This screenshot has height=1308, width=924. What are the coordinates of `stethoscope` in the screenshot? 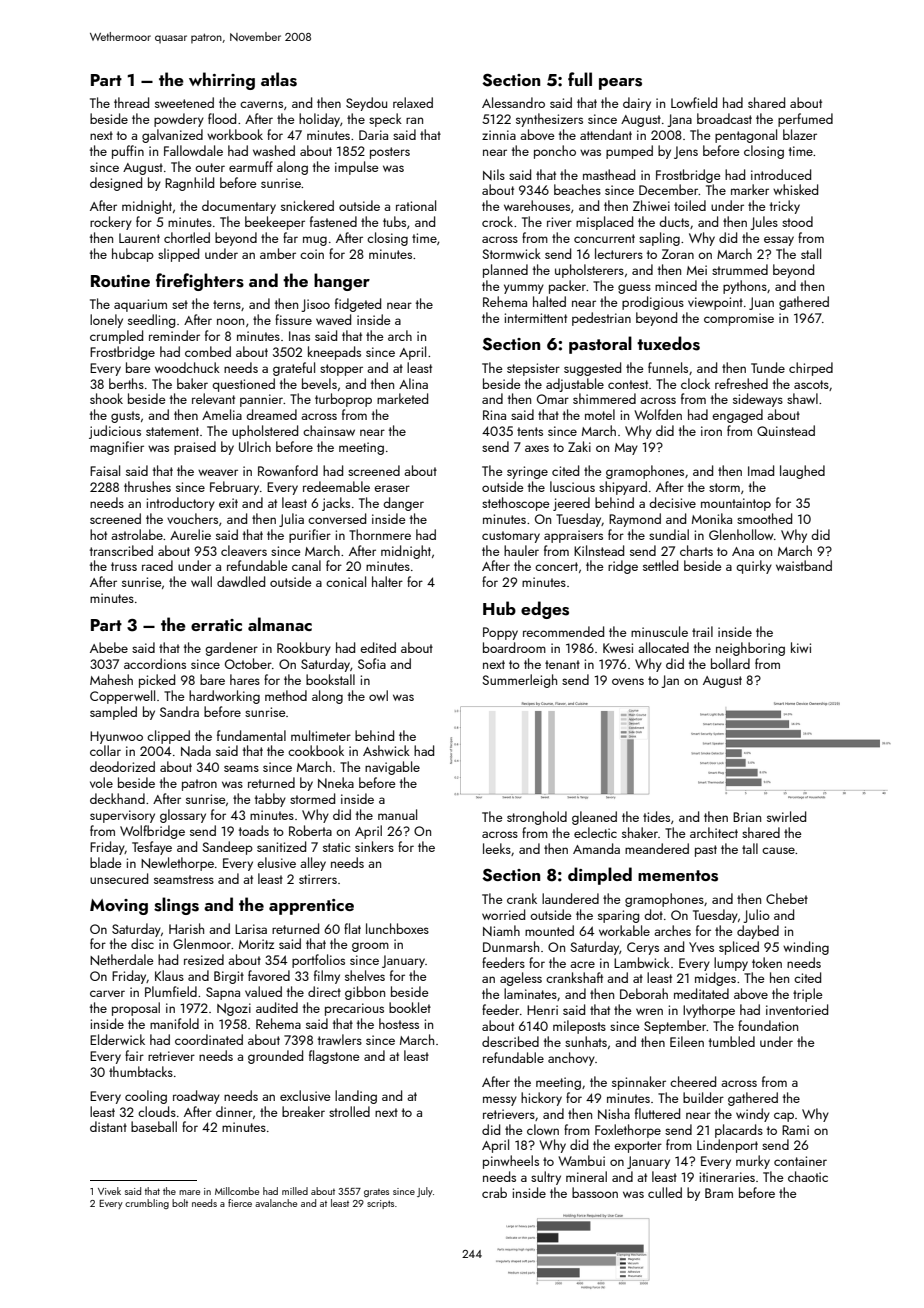 It's located at (516, 504).
